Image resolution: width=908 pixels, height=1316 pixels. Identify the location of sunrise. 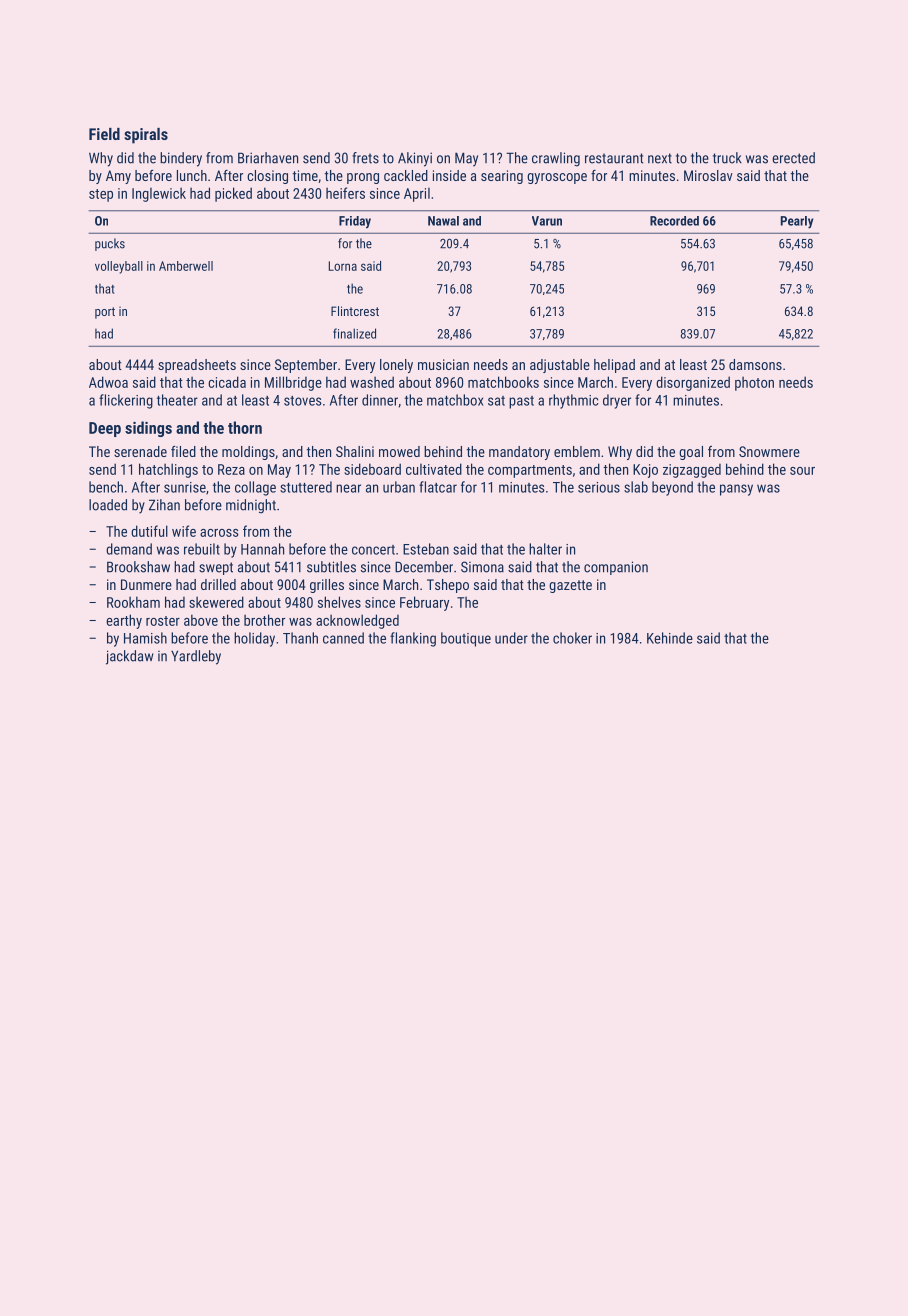
(185, 487).
